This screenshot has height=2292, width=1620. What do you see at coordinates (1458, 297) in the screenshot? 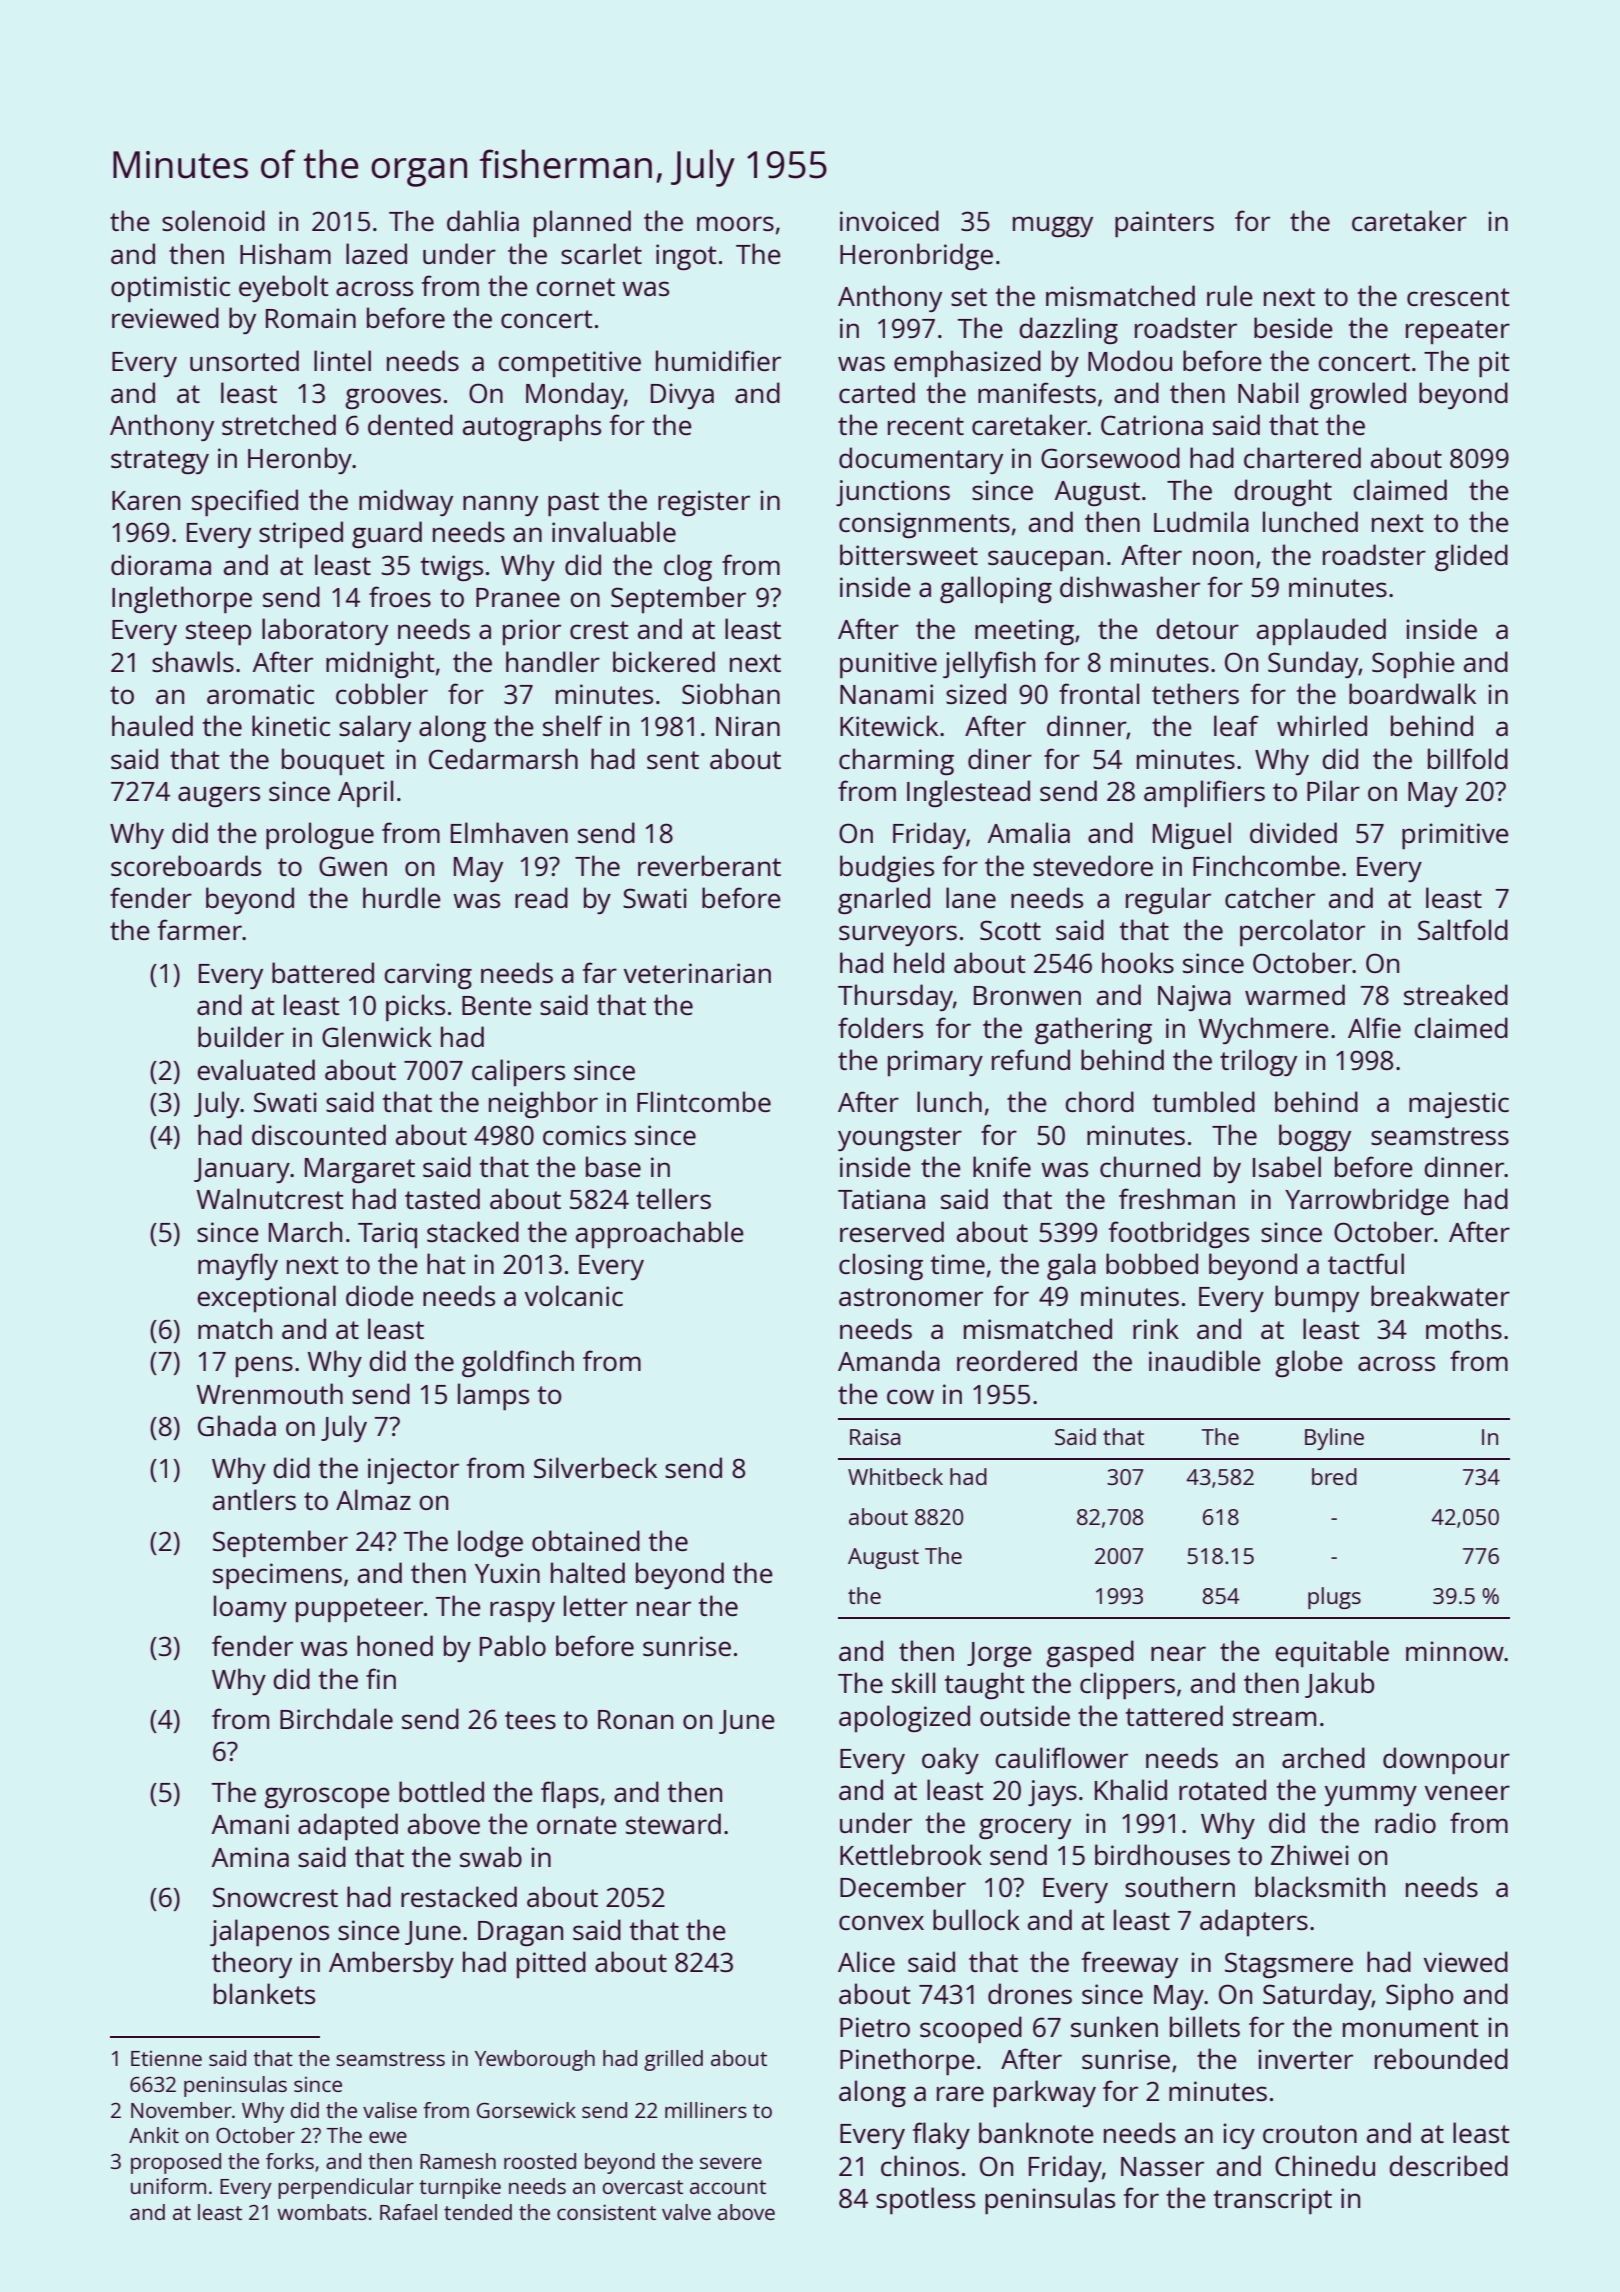
I see `crescent` at bounding box center [1458, 297].
